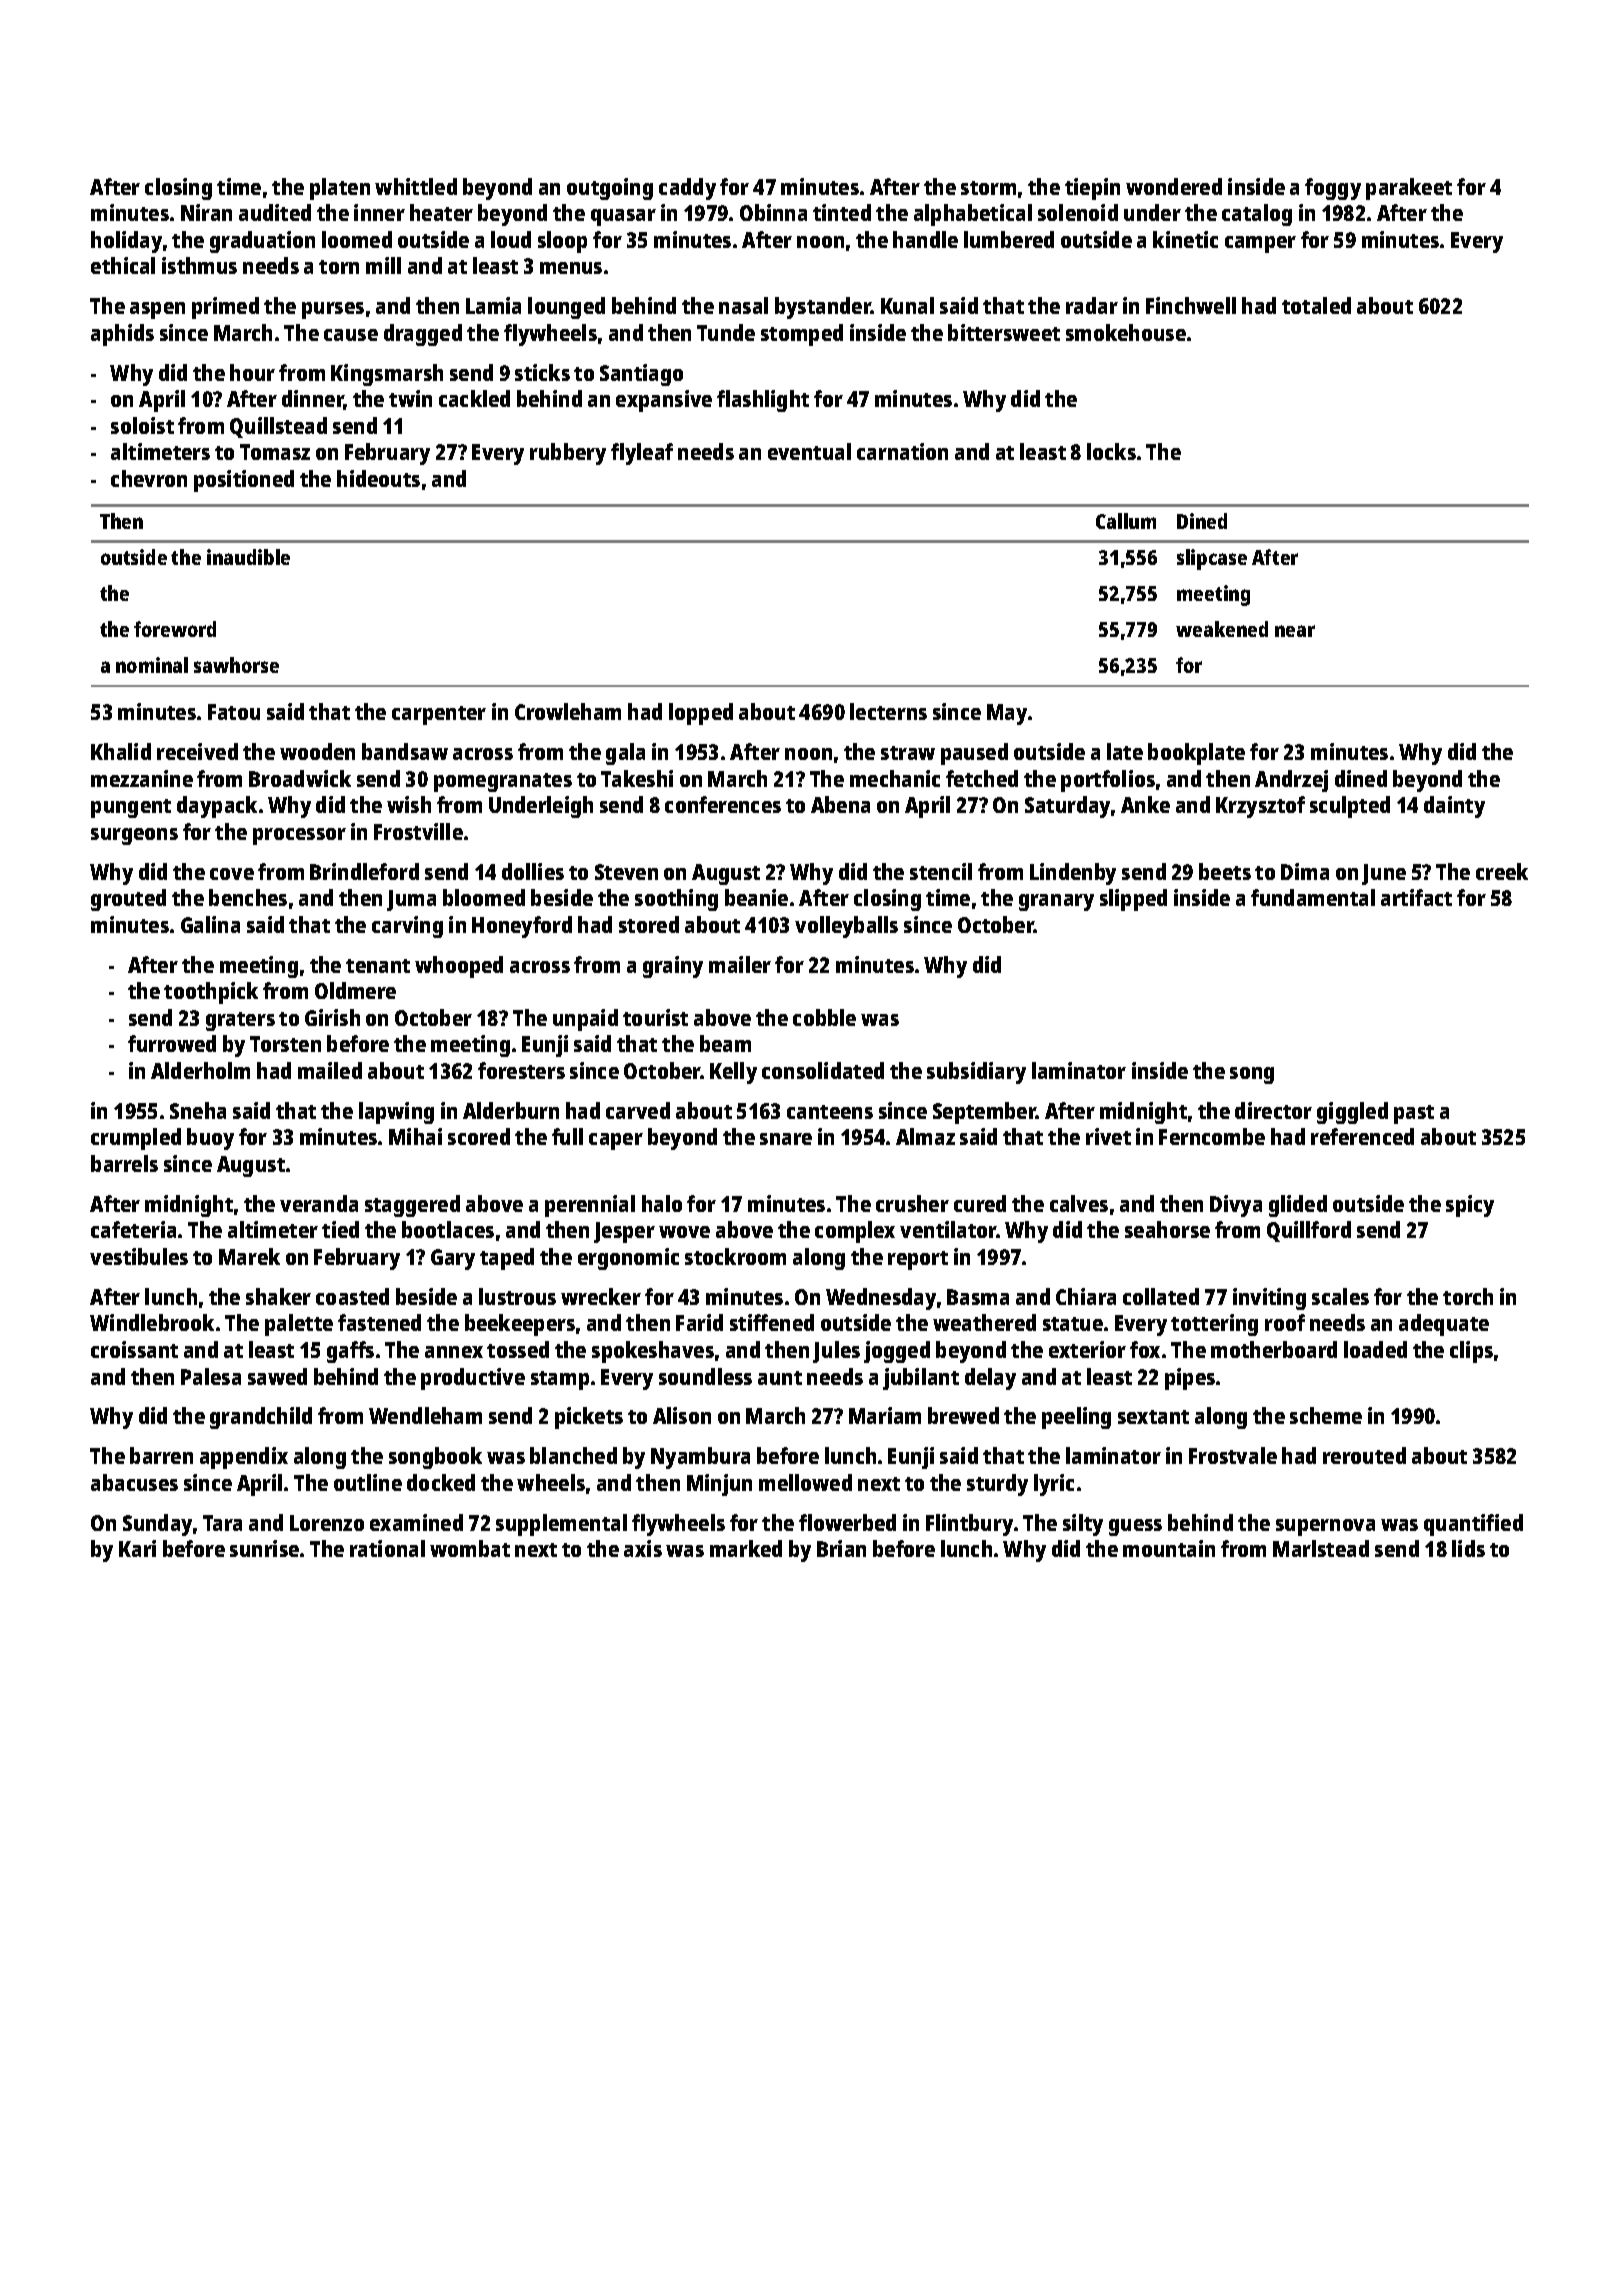  Describe the element at coordinates (210, 924) in the image. I see `Galina` at that location.
